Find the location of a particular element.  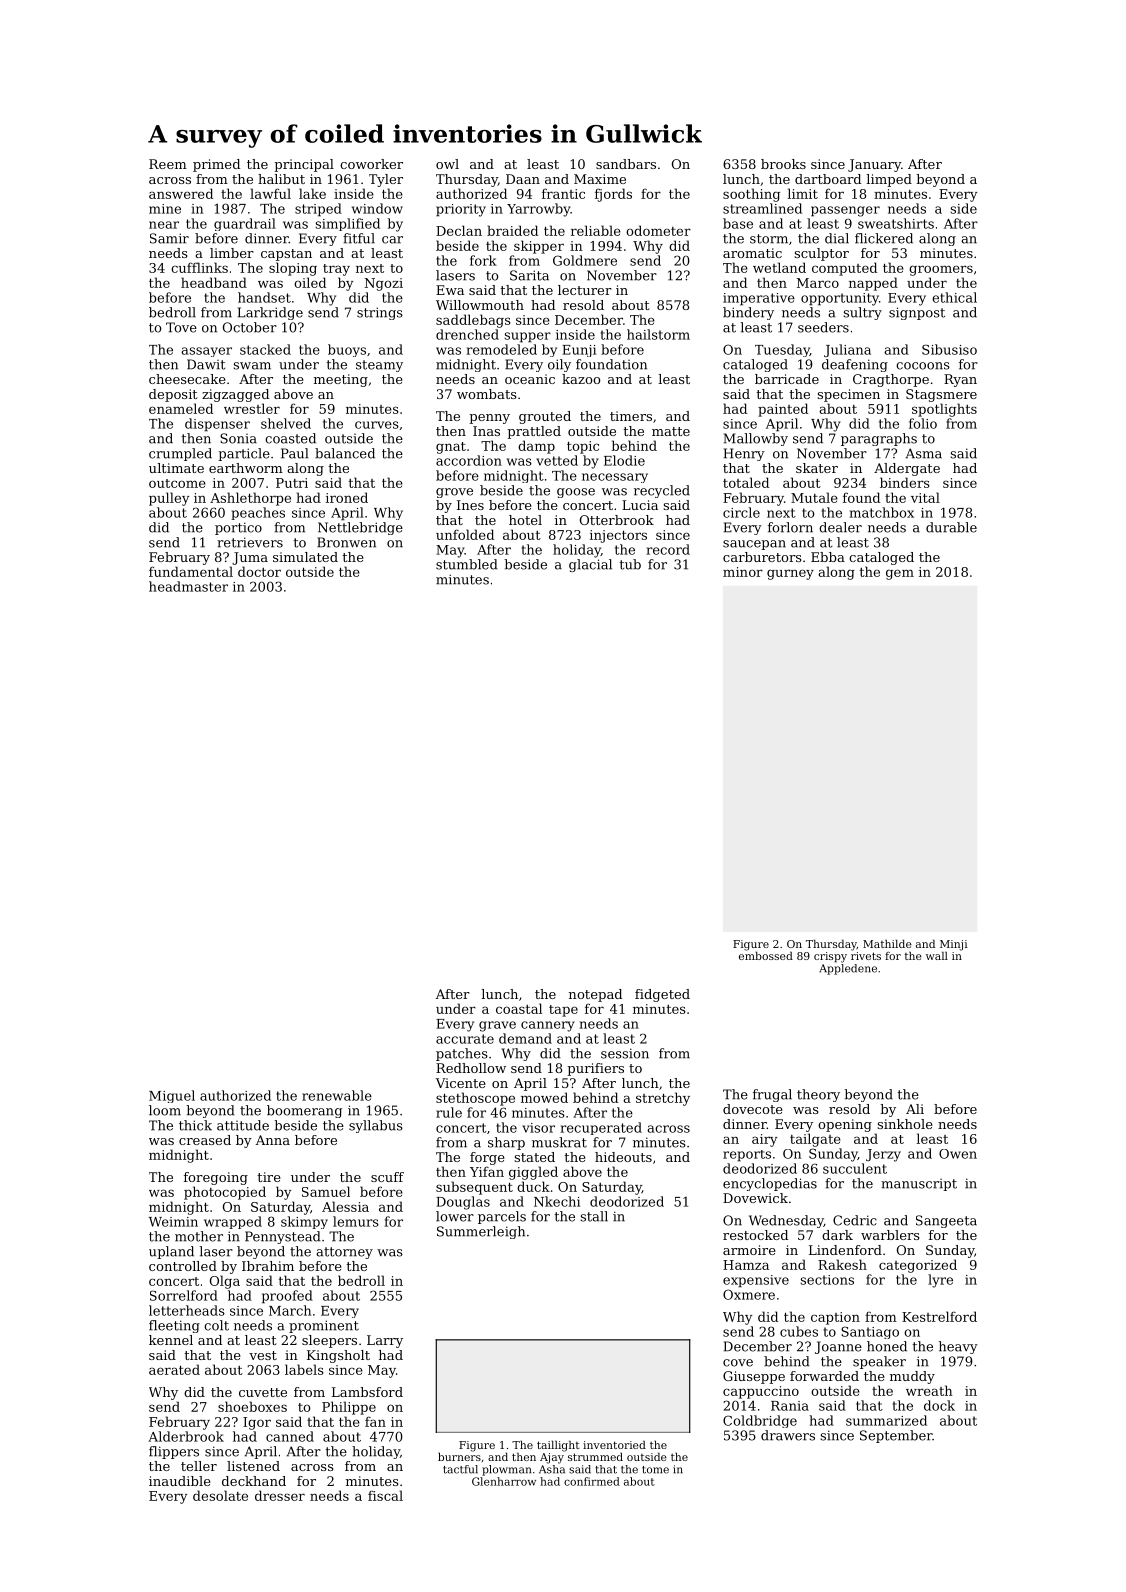

primed is located at coordinates (216, 165).
